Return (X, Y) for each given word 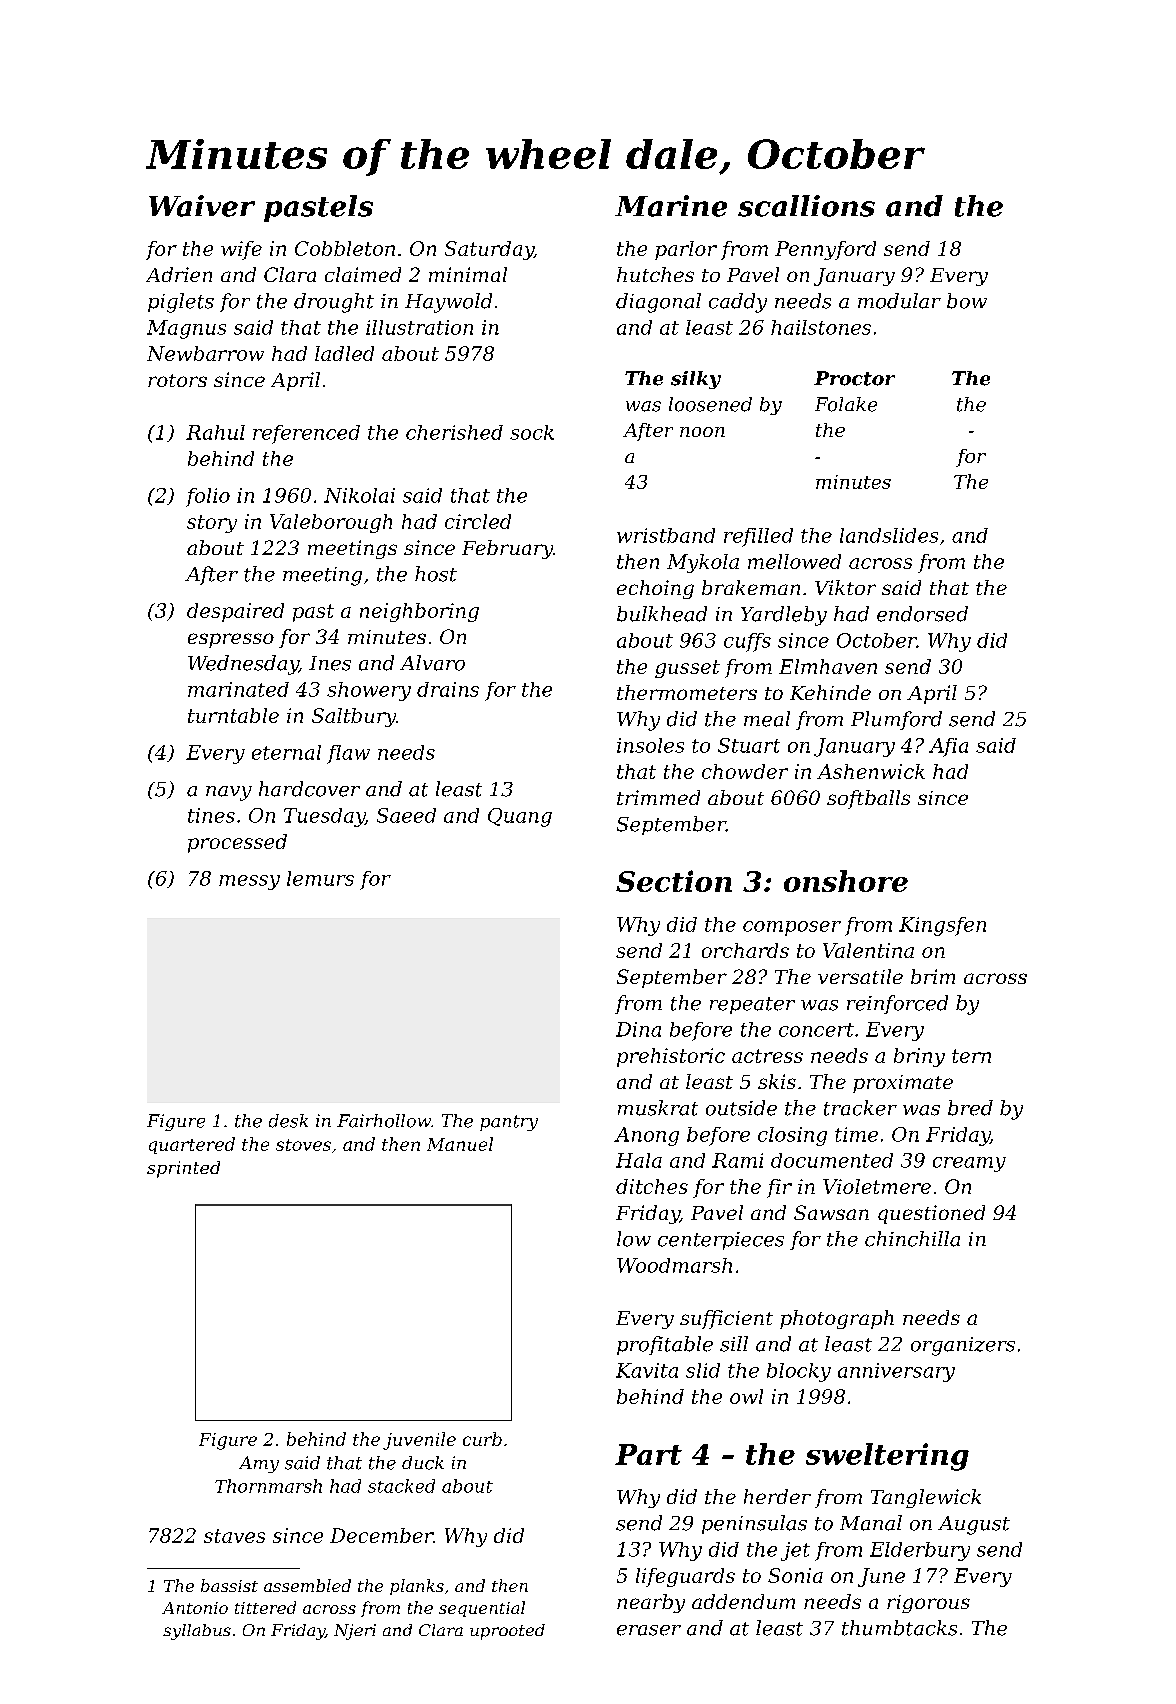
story (212, 524)
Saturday (489, 250)
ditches (652, 1186)
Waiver (202, 206)
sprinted (183, 1169)
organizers (963, 1346)
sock (532, 432)
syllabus (197, 1632)
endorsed (922, 614)
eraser (649, 1630)
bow (967, 301)
